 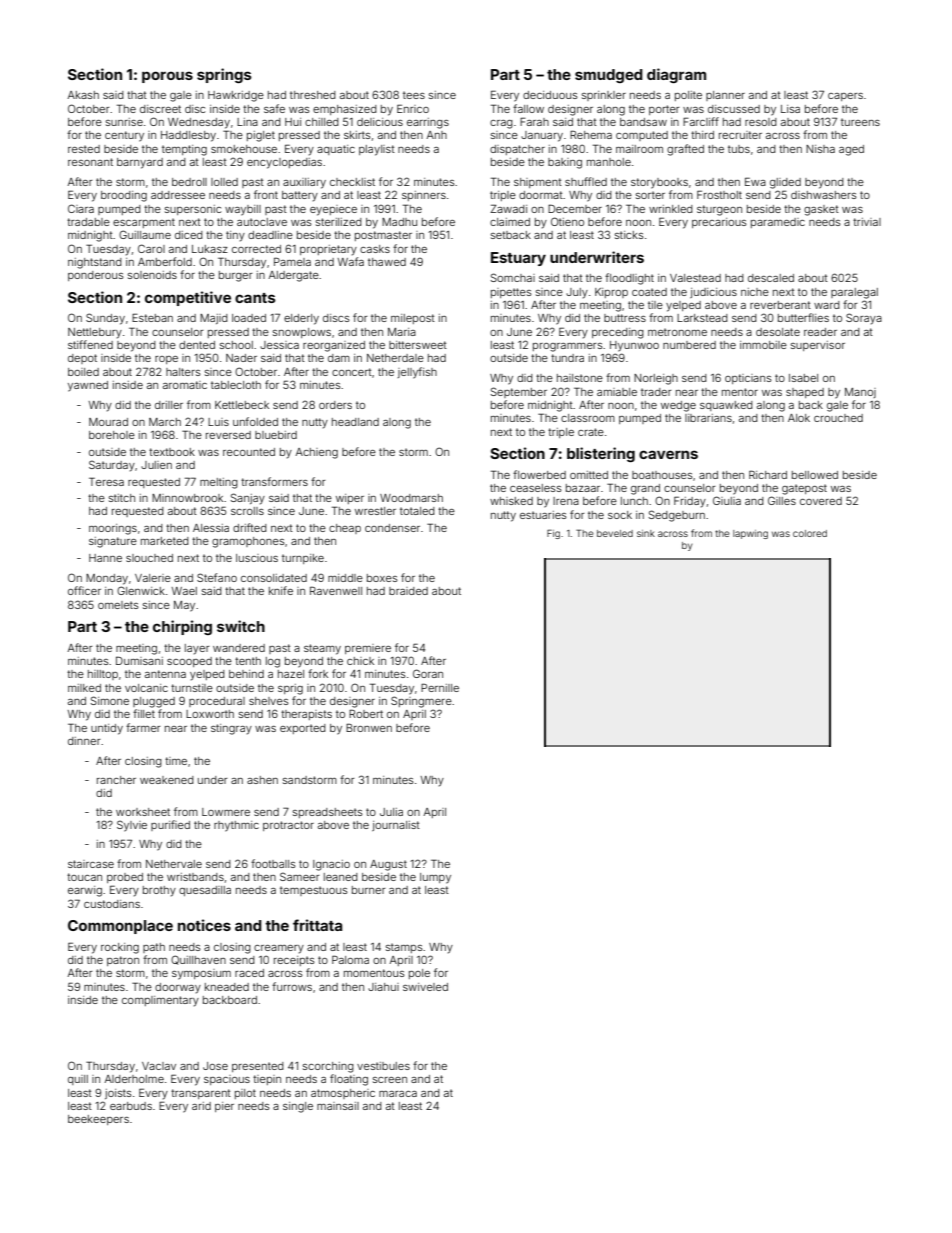 I want to click on maraca, so click(x=398, y=1094).
